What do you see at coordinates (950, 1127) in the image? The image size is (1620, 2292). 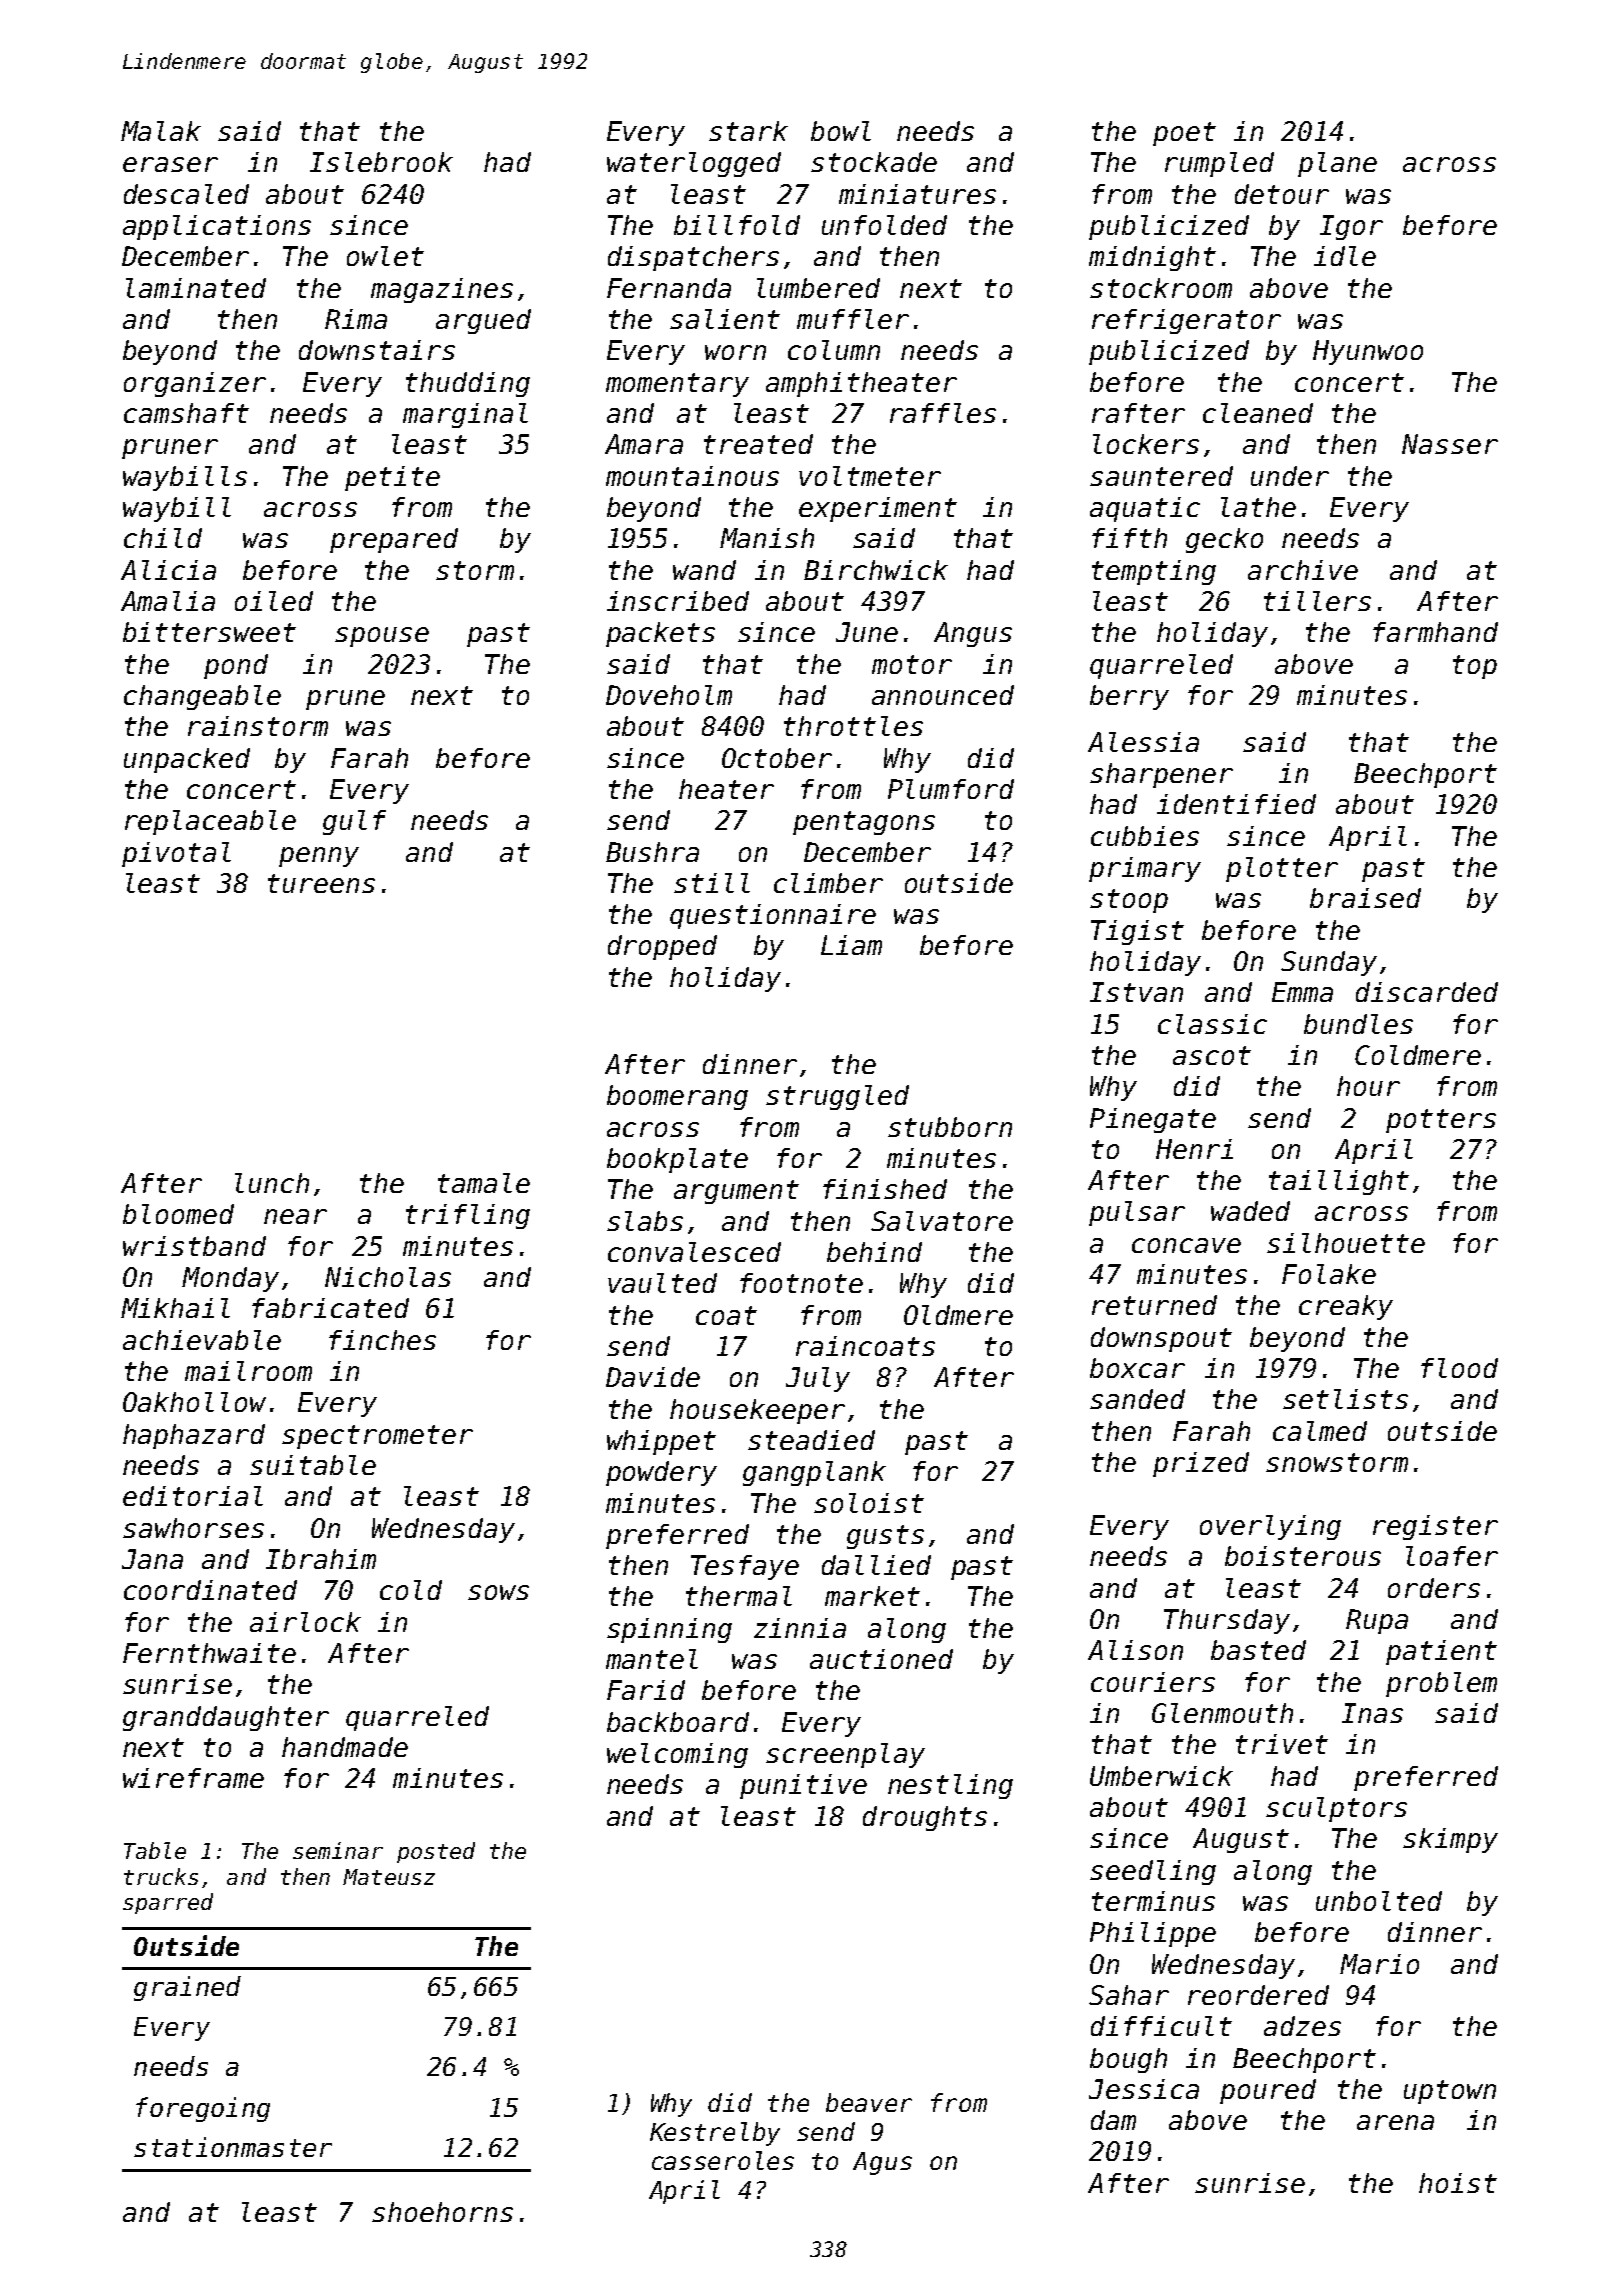 I see `stubborn` at bounding box center [950, 1127].
